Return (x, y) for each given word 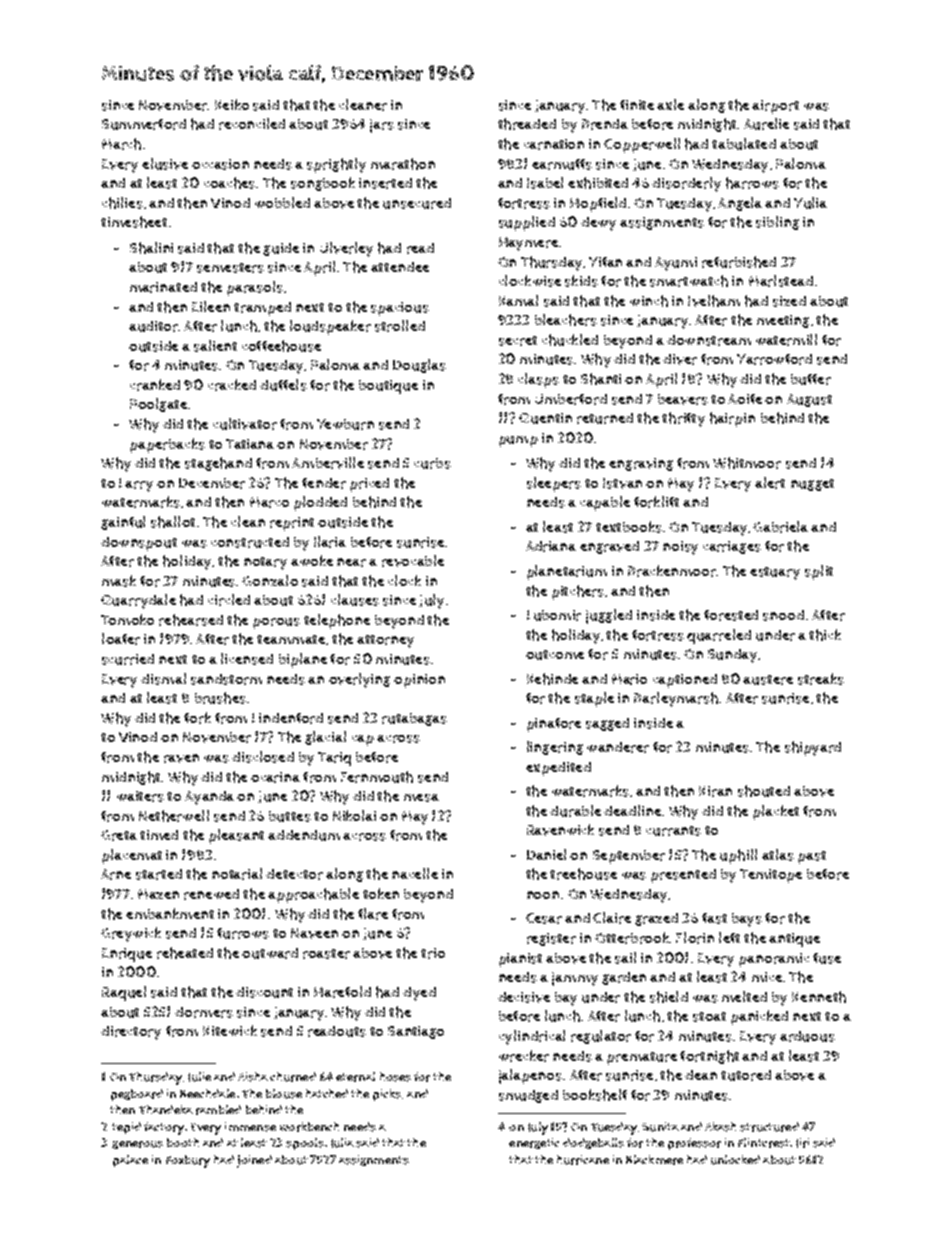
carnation (554, 144)
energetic (534, 1143)
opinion (419, 681)
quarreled (719, 636)
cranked (155, 385)
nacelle (415, 873)
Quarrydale (138, 601)
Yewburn (345, 424)
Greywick (131, 934)
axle (670, 104)
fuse (827, 958)
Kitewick (230, 1030)
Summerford (144, 124)
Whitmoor (747, 463)
